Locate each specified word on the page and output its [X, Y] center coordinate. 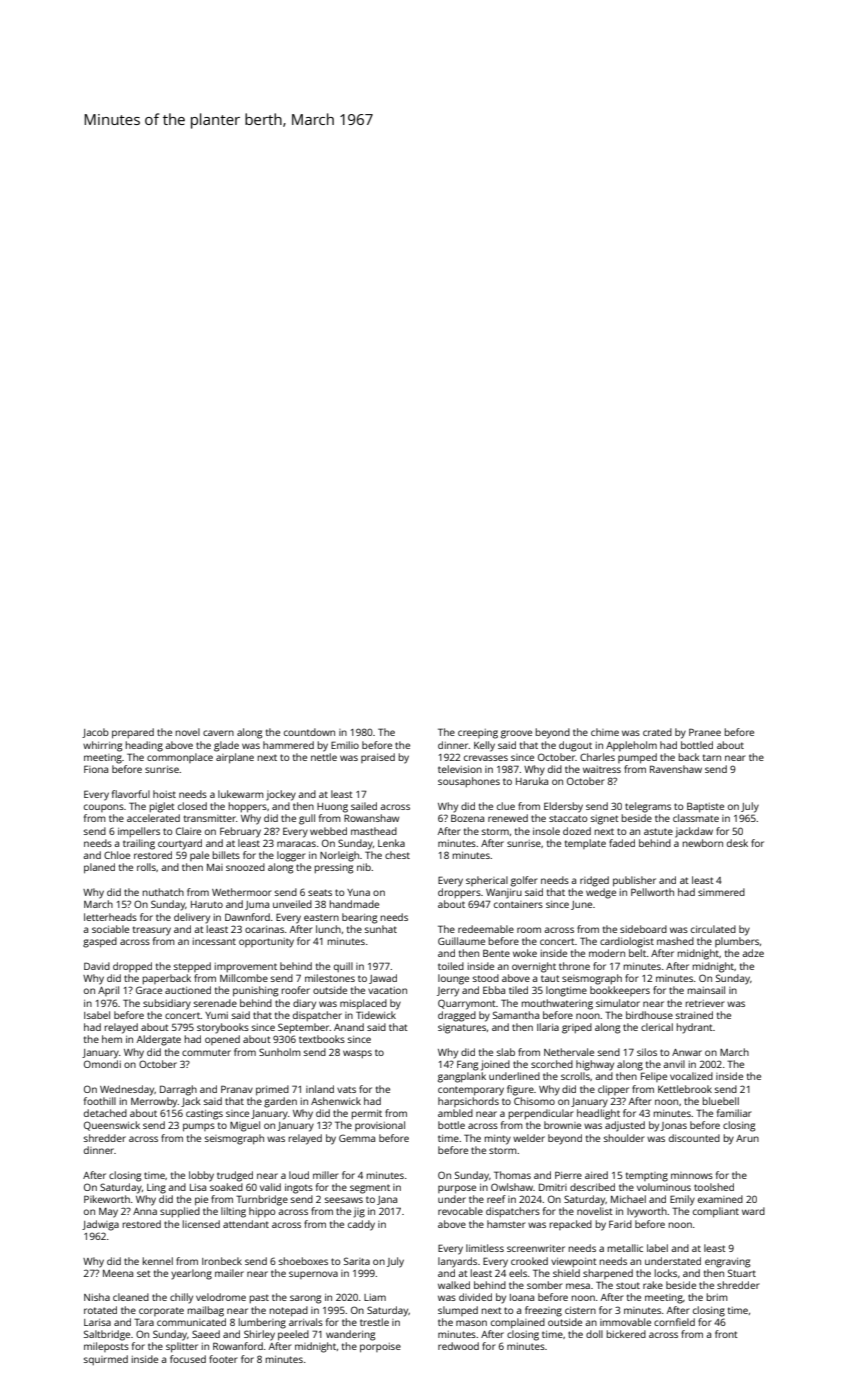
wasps [357, 1054]
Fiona [96, 769]
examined [720, 1199]
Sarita [357, 1261]
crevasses [486, 758]
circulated [713, 929]
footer [223, 1359]
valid [270, 1187]
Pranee [705, 732]
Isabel [97, 1015]
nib [364, 867]
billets [226, 855]
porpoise [380, 1348]
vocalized [691, 1076]
